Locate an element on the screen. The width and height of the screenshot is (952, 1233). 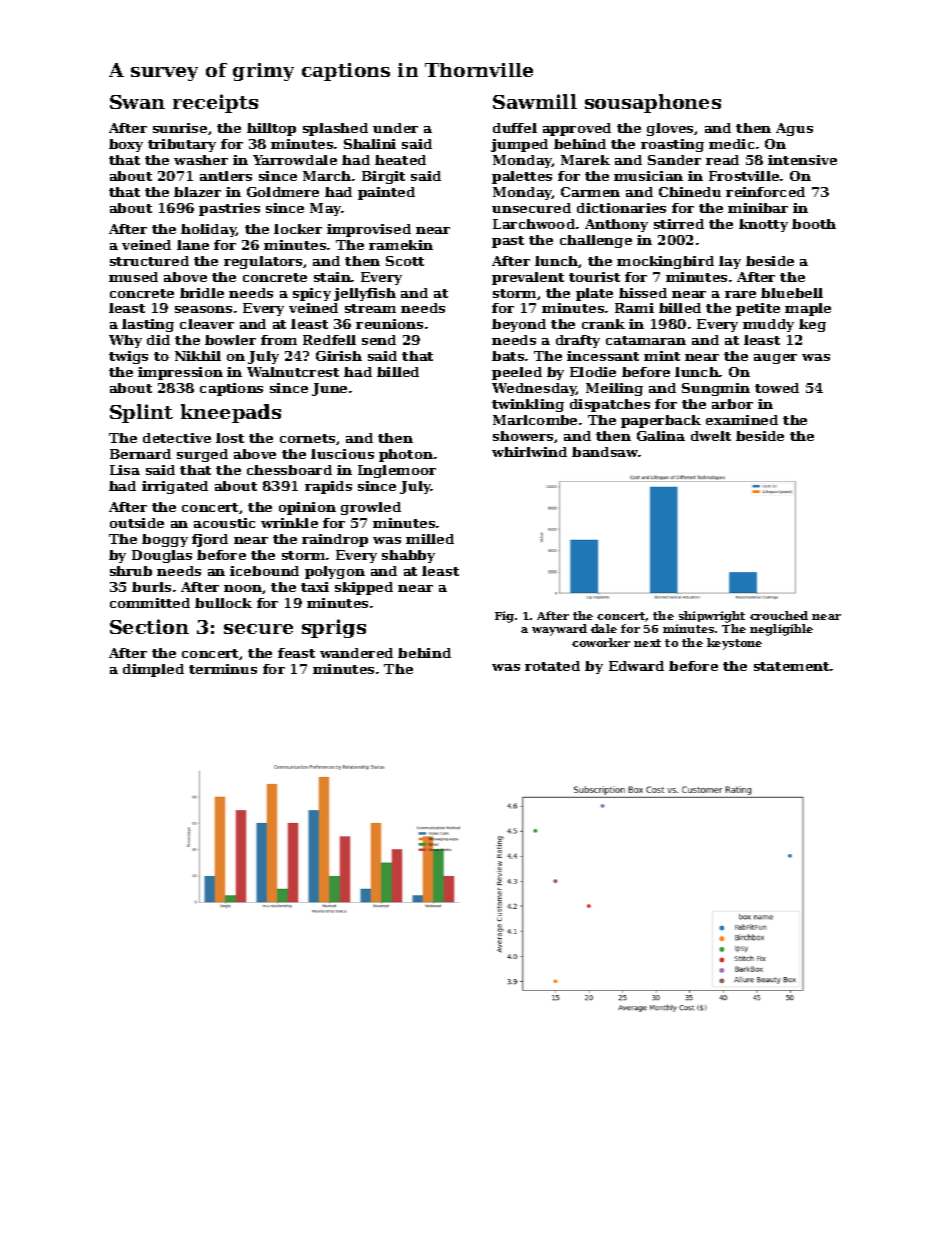
crouched is located at coordinates (779, 615).
